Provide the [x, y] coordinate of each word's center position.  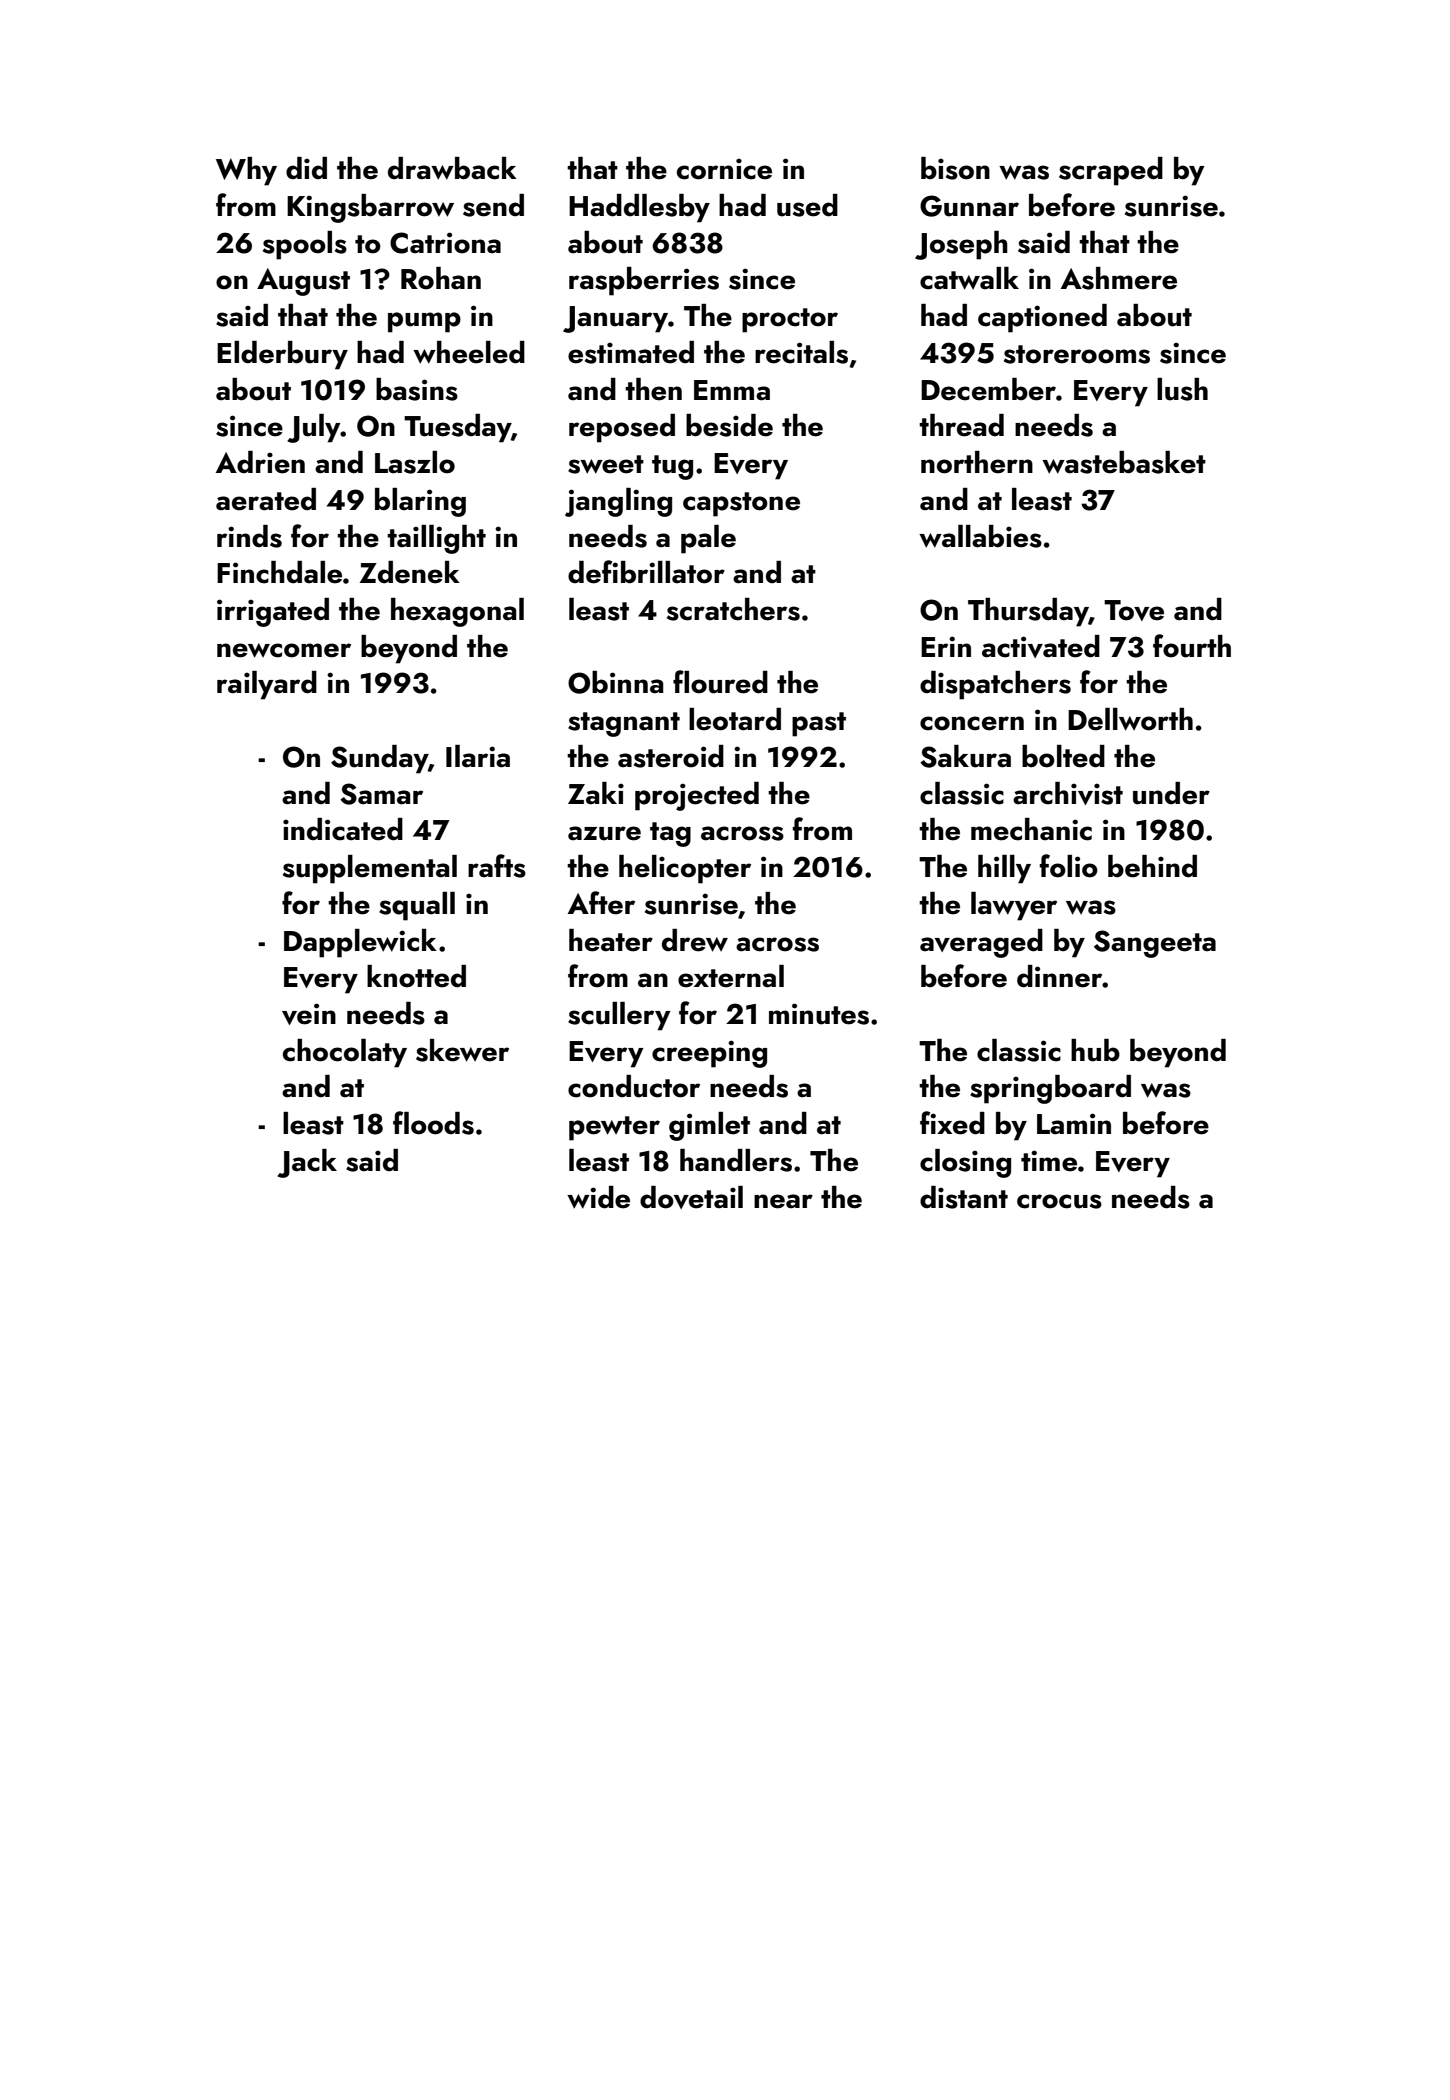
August [303, 282]
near [783, 1201]
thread [961, 425]
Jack [307, 1163]
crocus [1059, 1201]
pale [708, 539]
